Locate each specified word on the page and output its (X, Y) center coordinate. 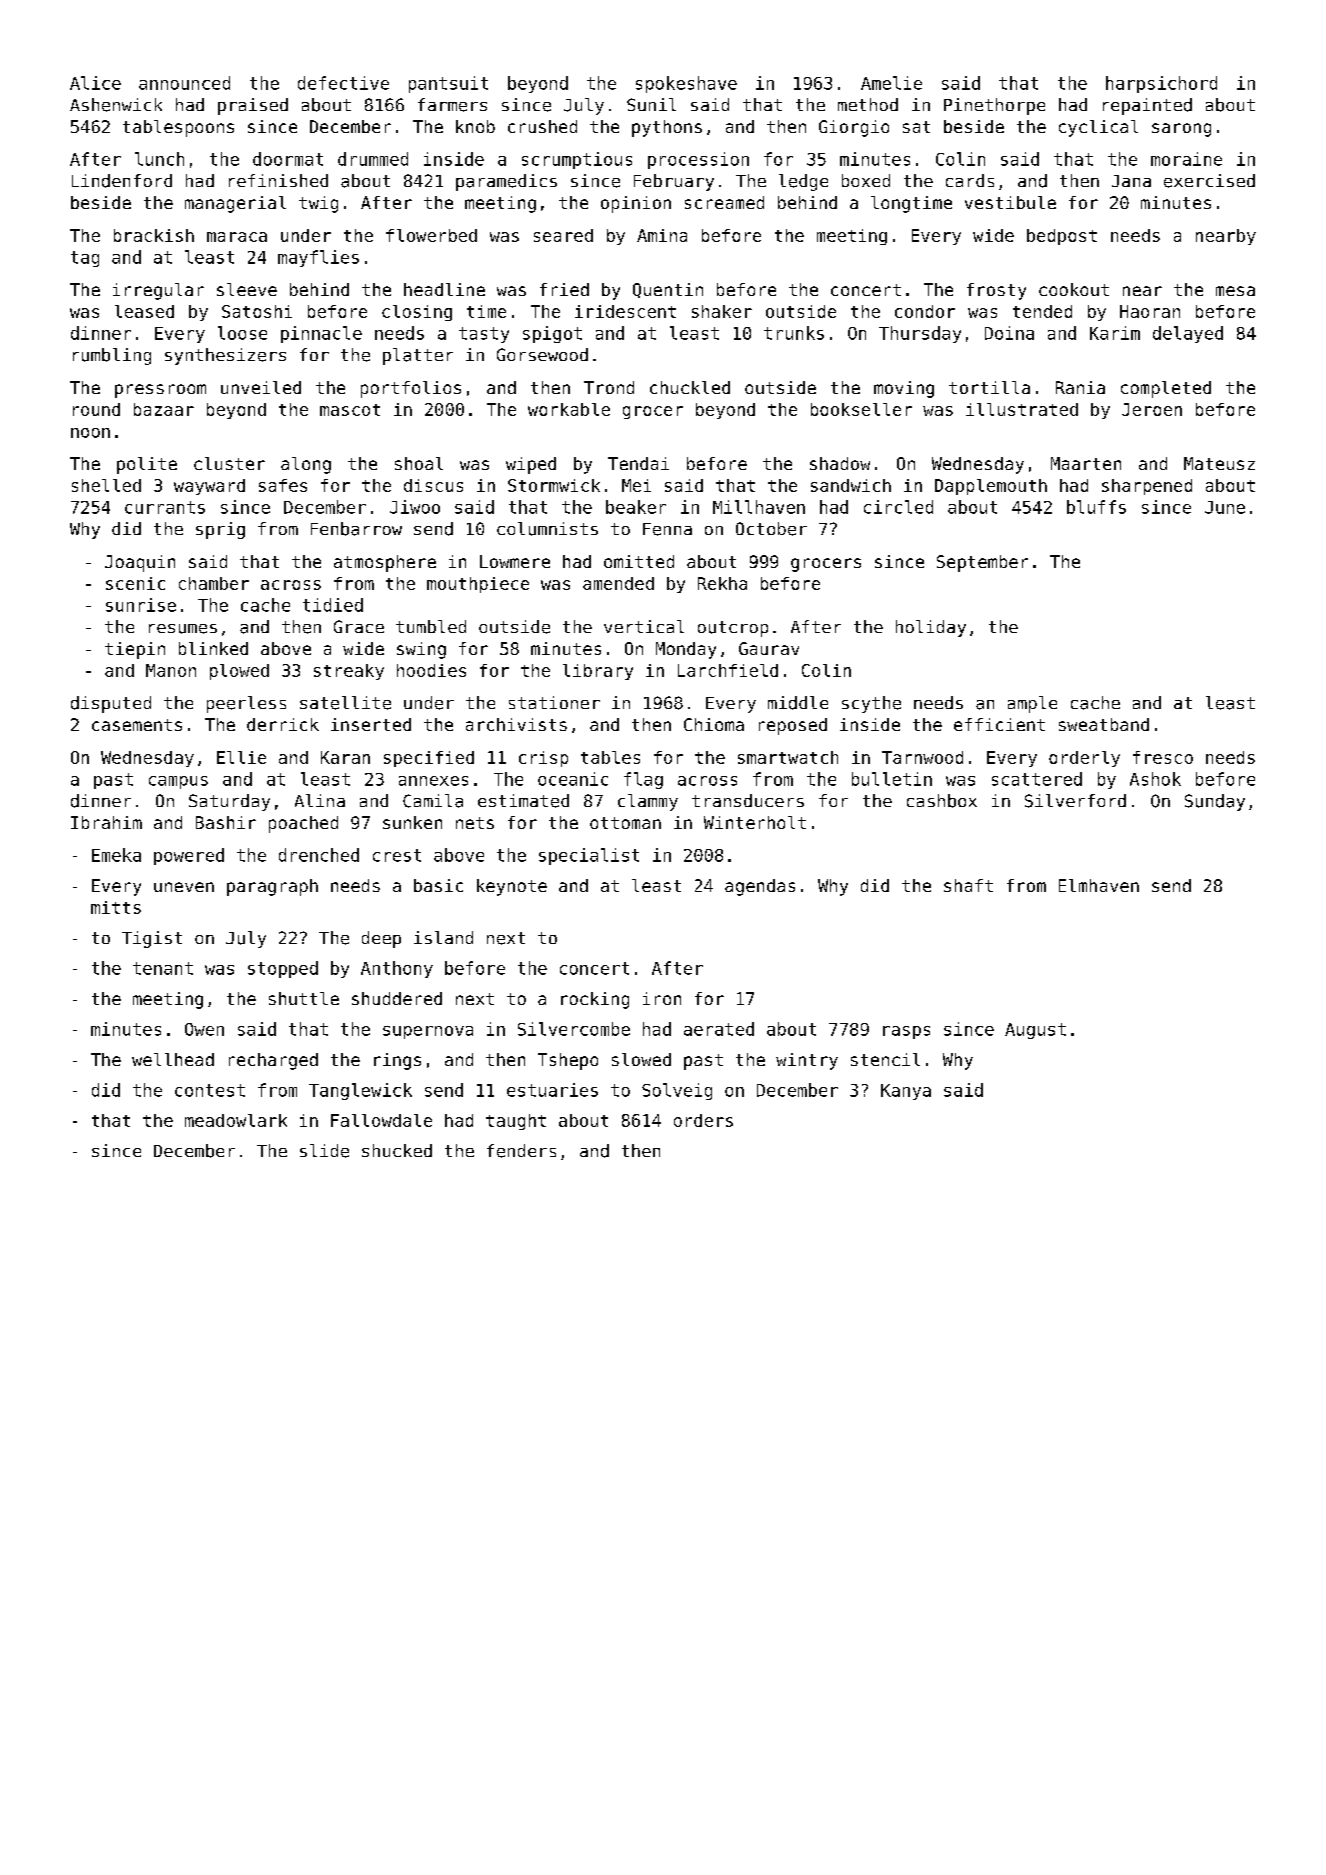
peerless (246, 704)
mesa (1235, 291)
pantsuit (448, 84)
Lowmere (515, 561)
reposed (793, 726)
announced (184, 83)
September (982, 563)
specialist (589, 856)
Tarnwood (922, 757)
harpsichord (1161, 84)
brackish (154, 235)
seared (563, 235)
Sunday (1215, 802)
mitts (116, 907)
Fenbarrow (356, 529)
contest (210, 1090)
